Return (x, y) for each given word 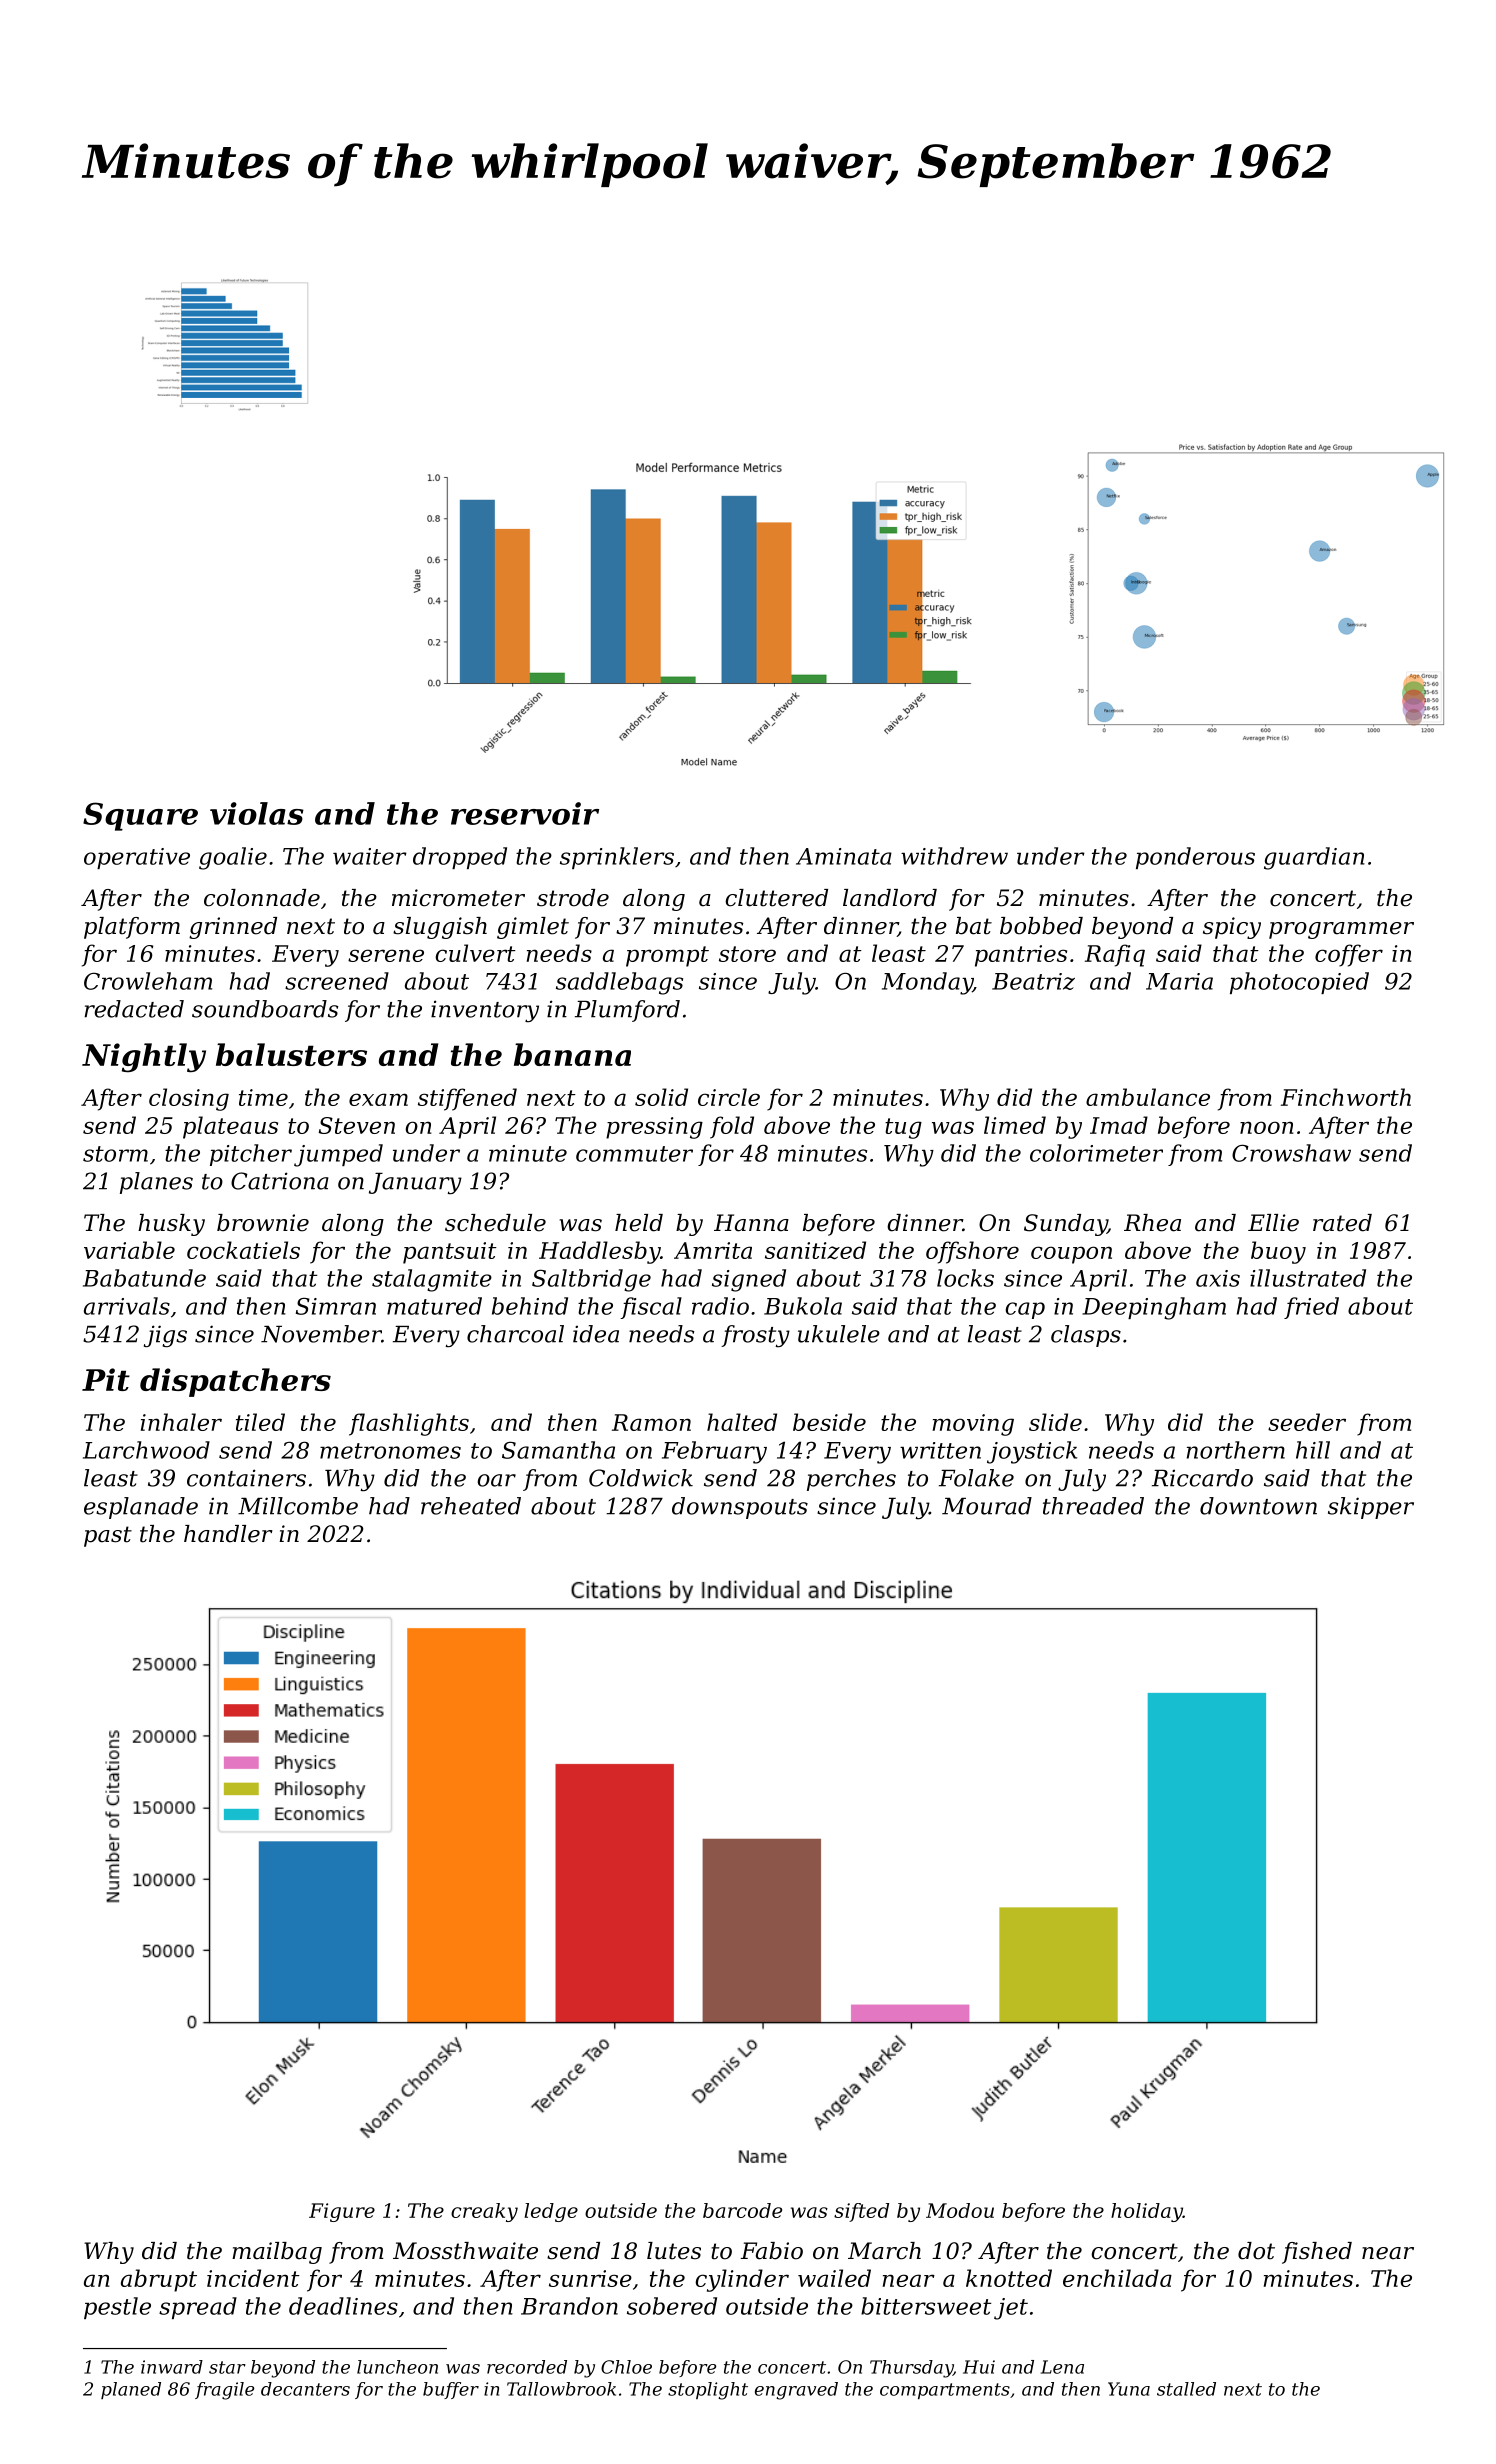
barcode (742, 2210)
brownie (263, 1223)
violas (257, 813)
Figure (342, 2212)
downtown (1258, 1506)
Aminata (844, 856)
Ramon (651, 1422)
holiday (1147, 2212)
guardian (1314, 858)
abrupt (159, 2280)
